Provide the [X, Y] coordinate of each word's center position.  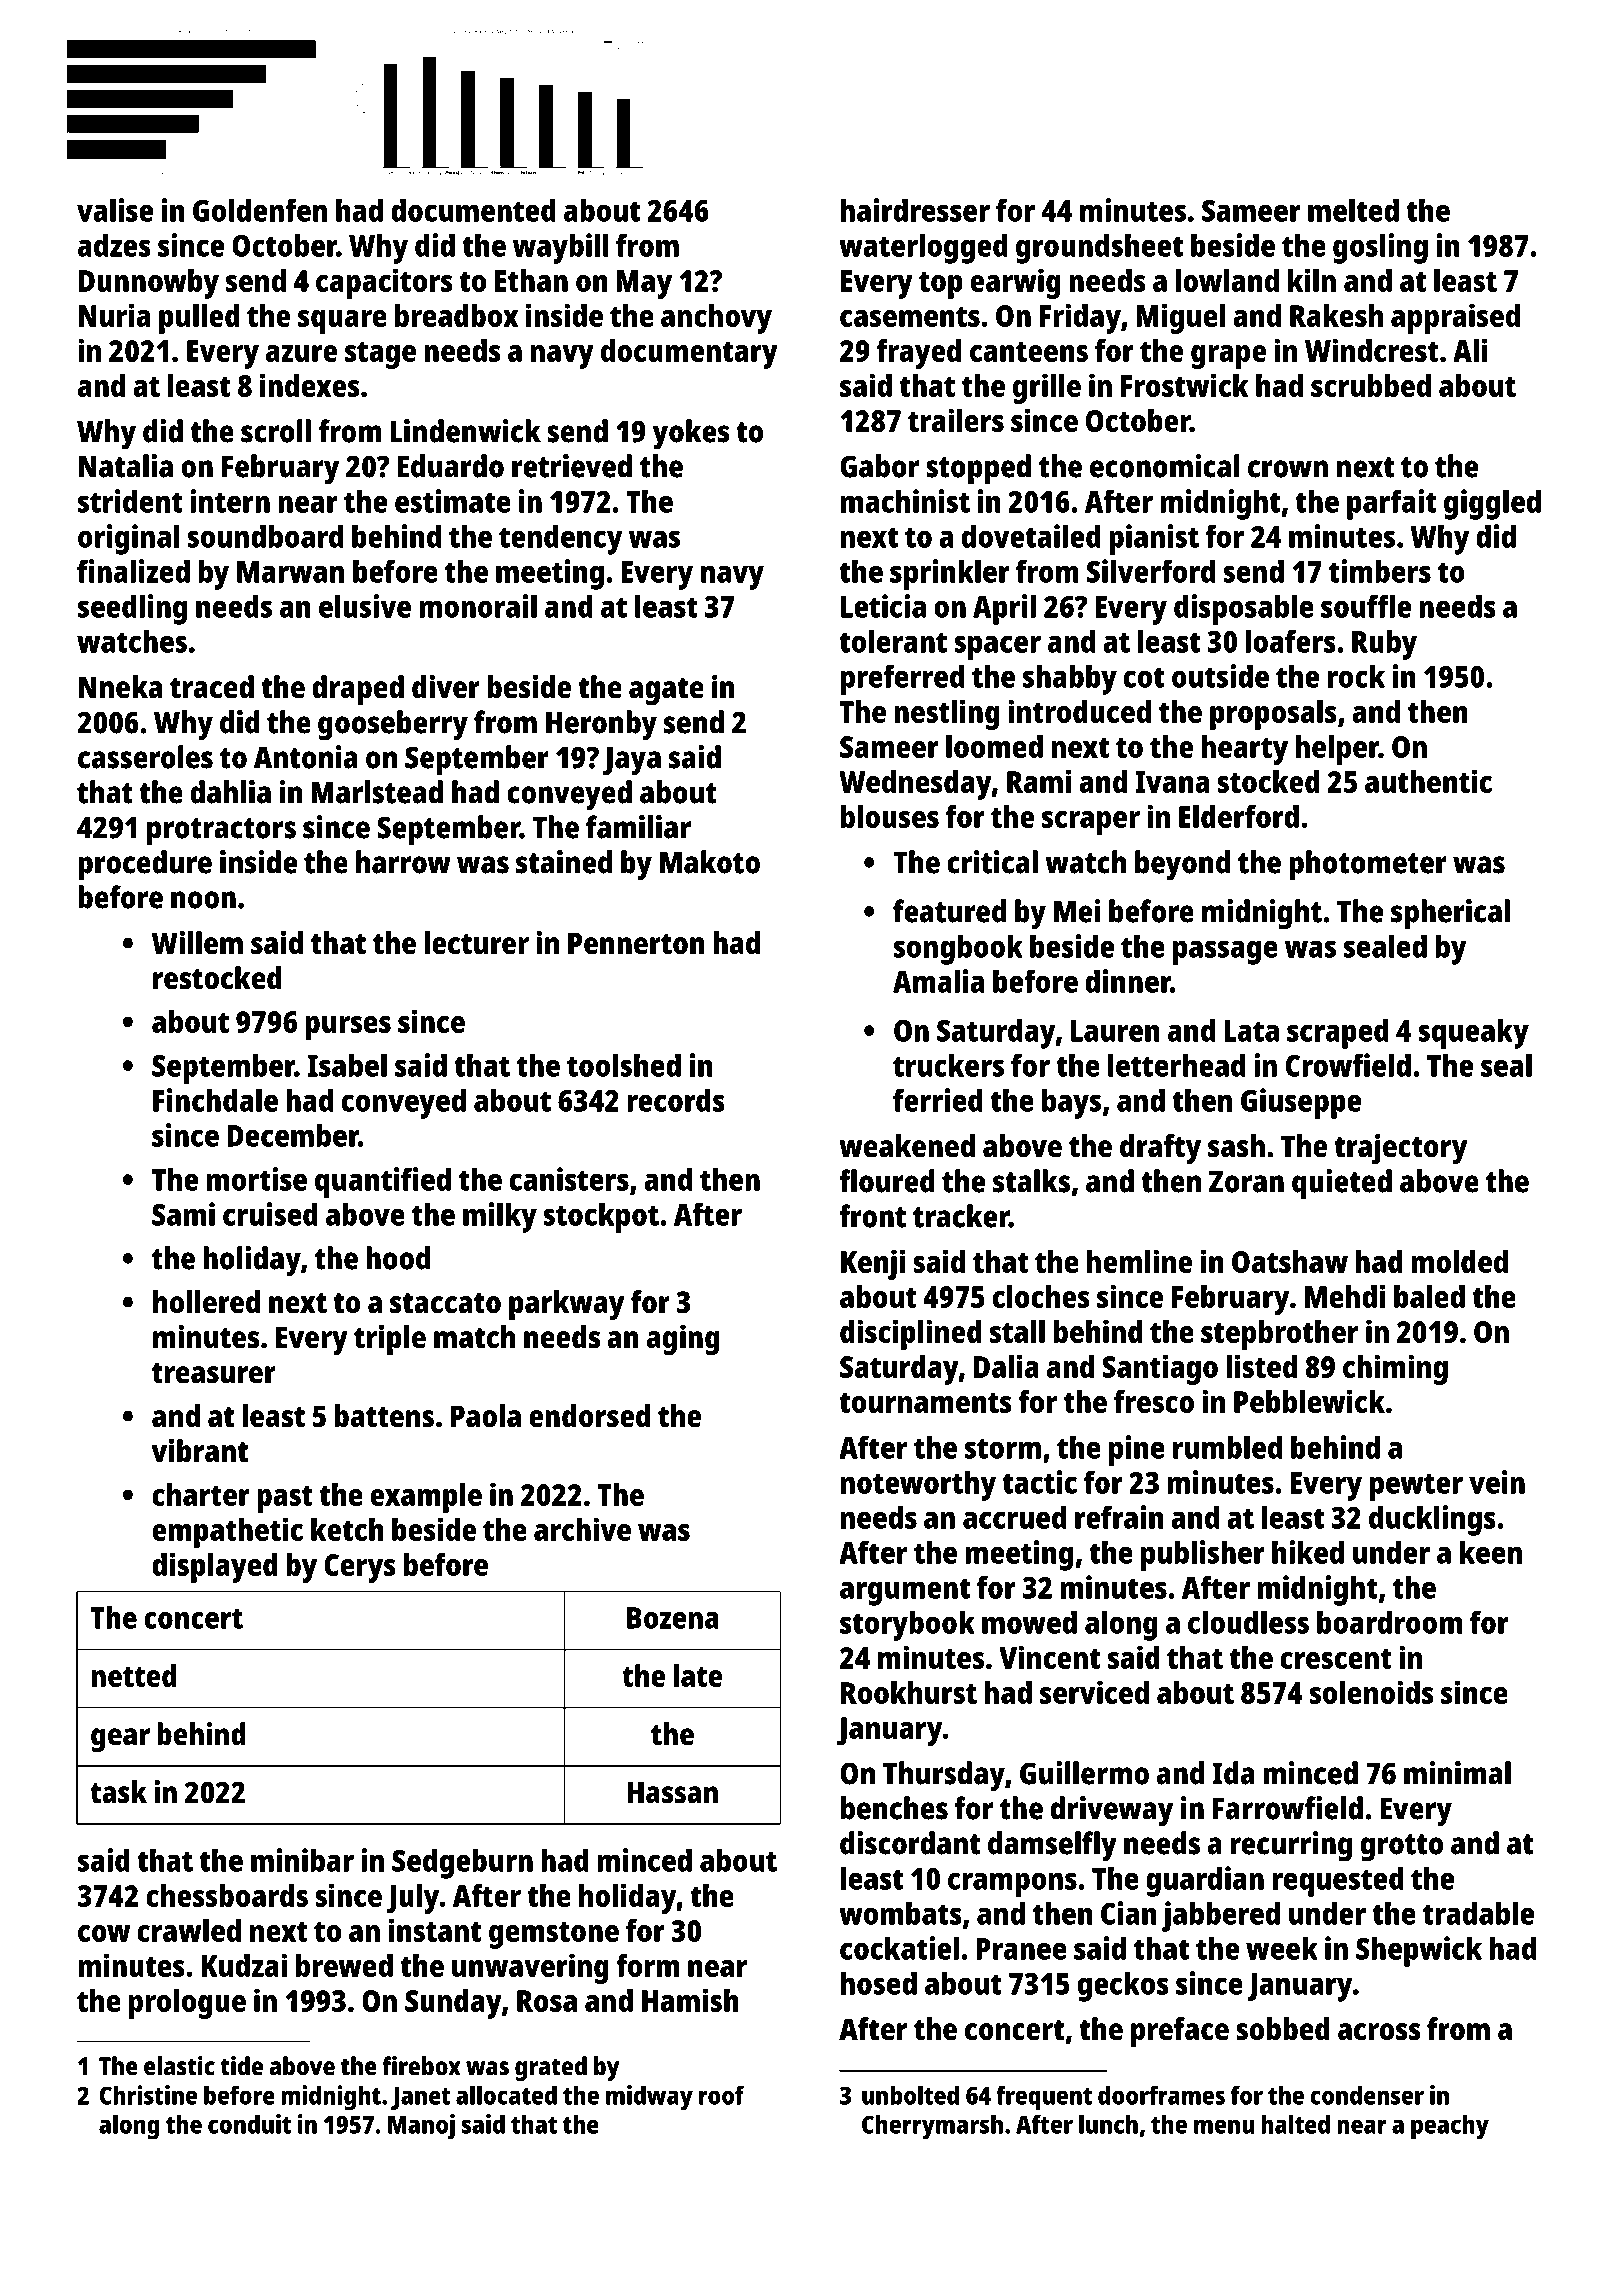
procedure [145, 865]
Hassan [673, 1793]
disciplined [911, 1334]
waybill [561, 248]
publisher [1203, 1555]
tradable [1478, 1913]
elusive [365, 606]
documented [473, 210]
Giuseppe [1301, 1103]
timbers [1380, 571]
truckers [948, 1065]
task [118, 1792]
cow [104, 1933]
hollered [206, 1302]
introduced [1079, 711]
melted [1353, 210]
